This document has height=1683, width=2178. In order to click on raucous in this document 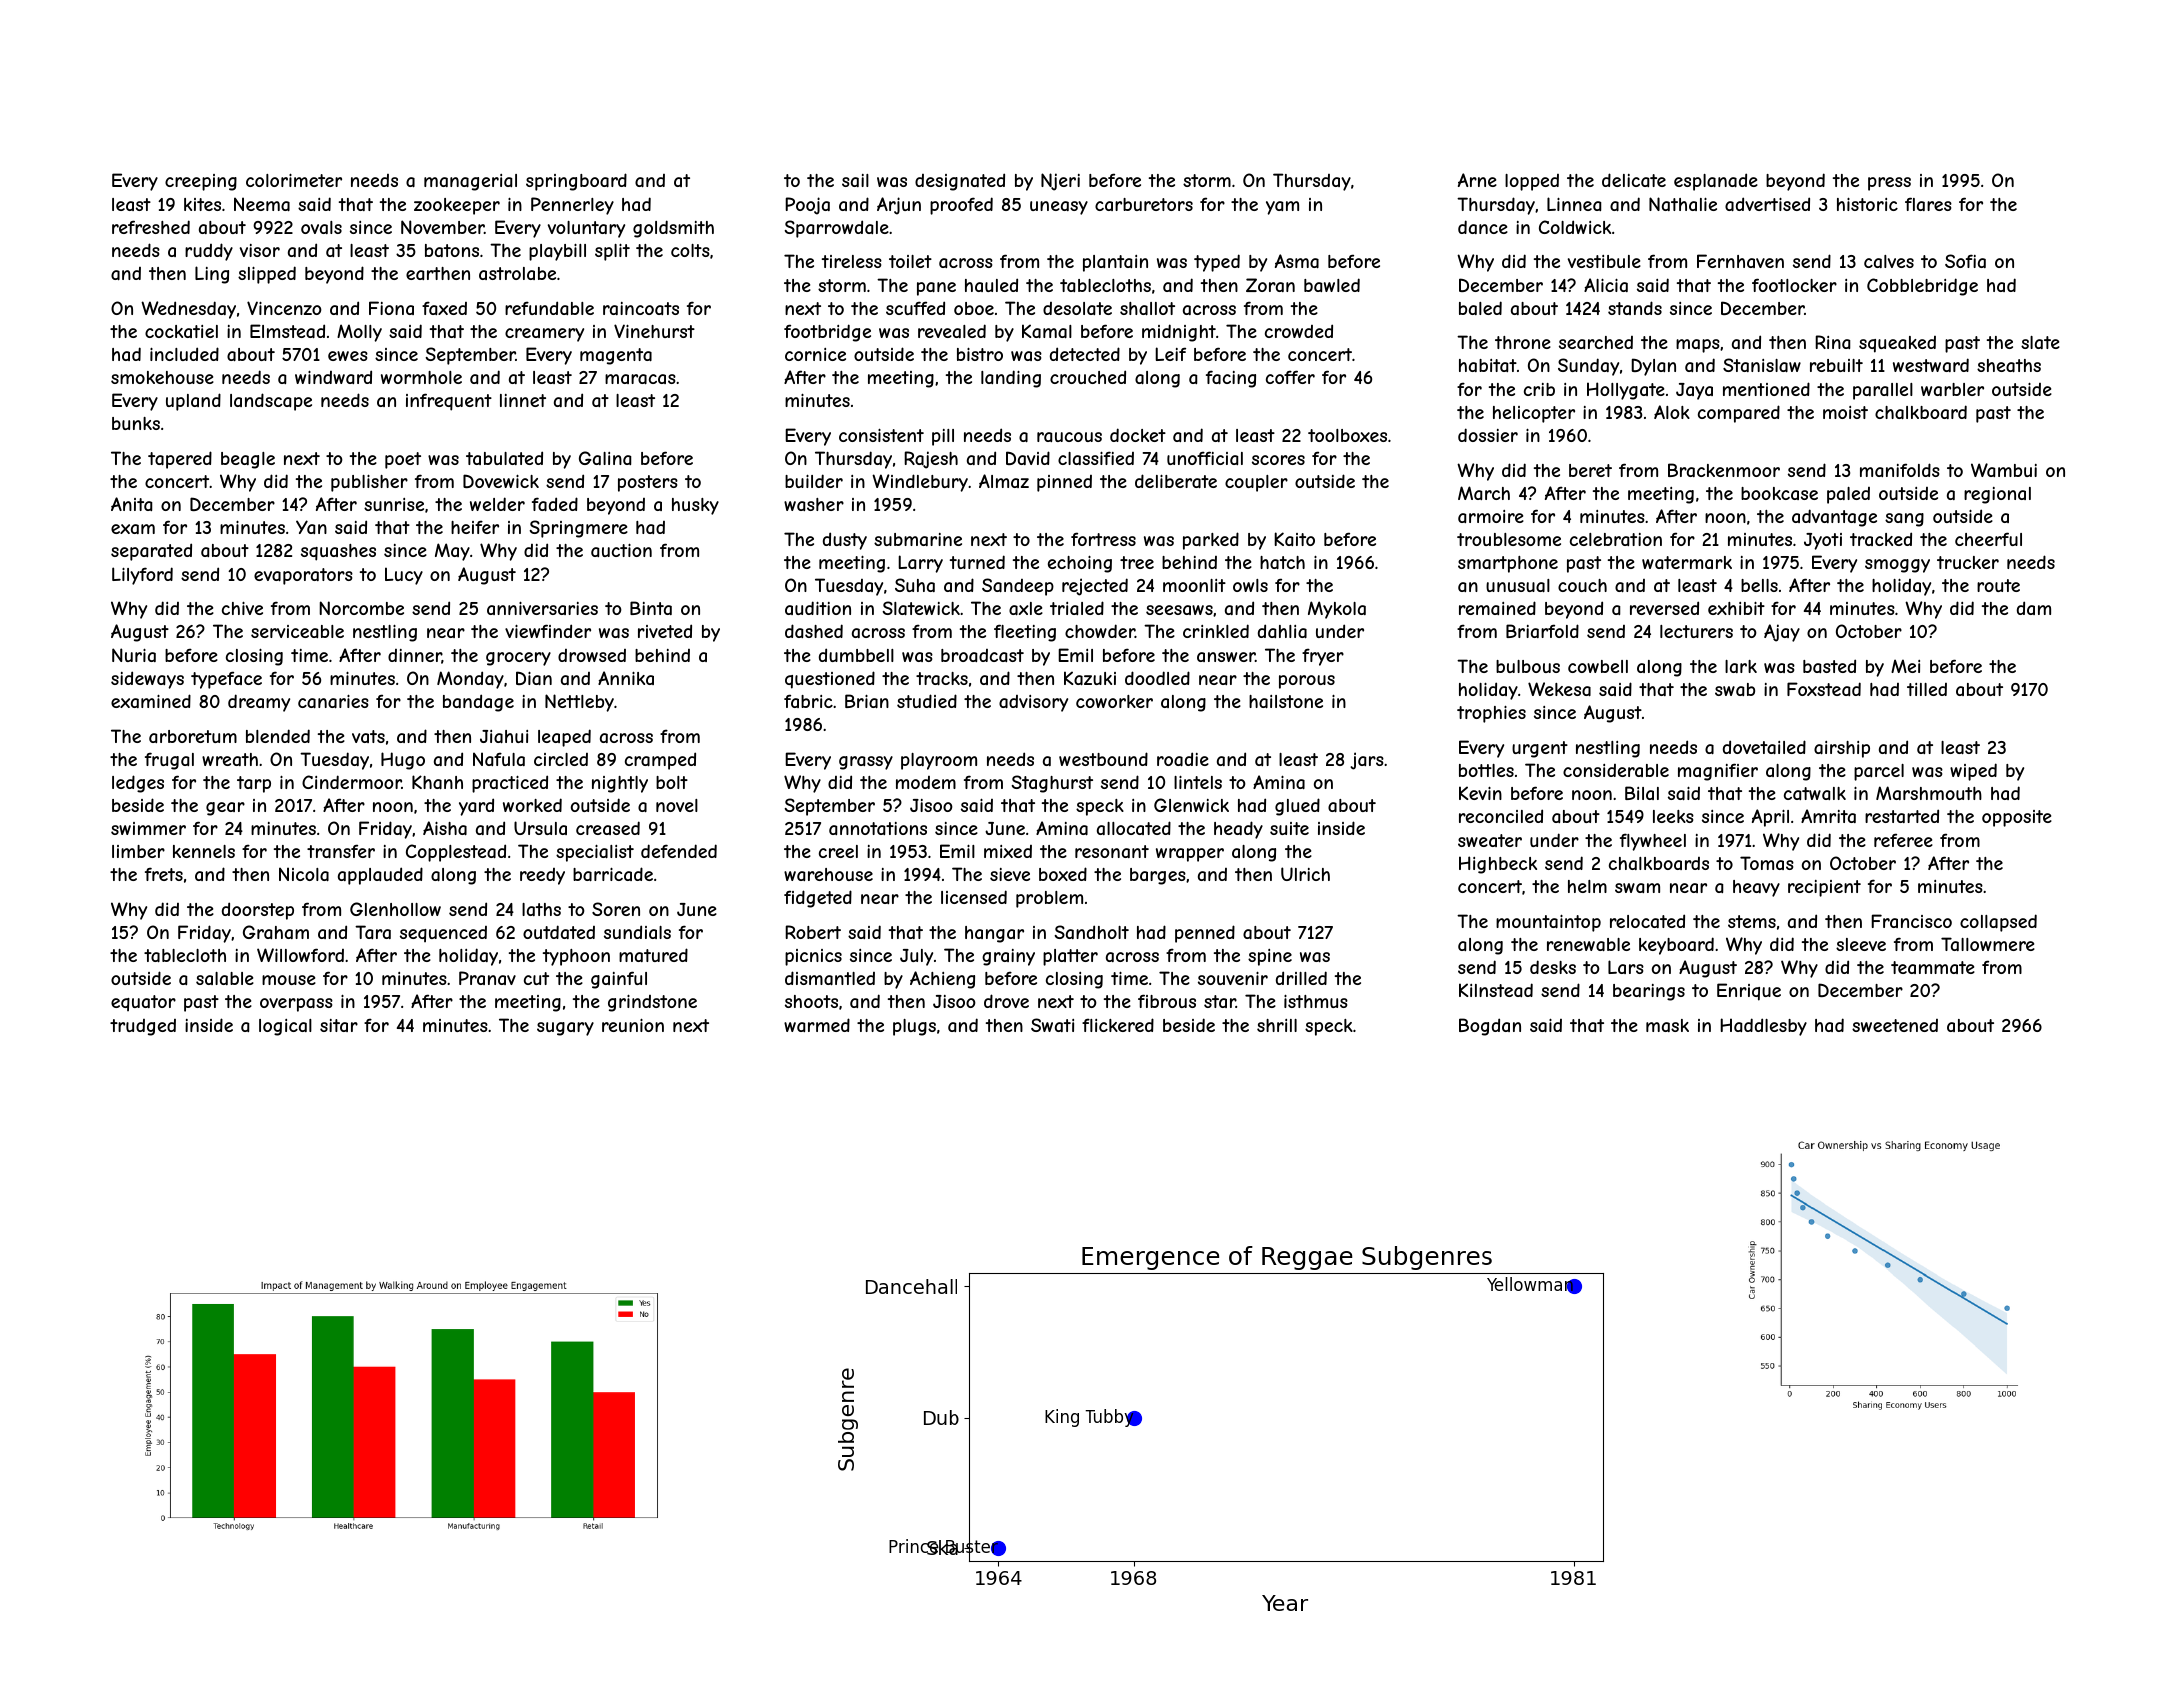, I will do `click(1069, 437)`.
